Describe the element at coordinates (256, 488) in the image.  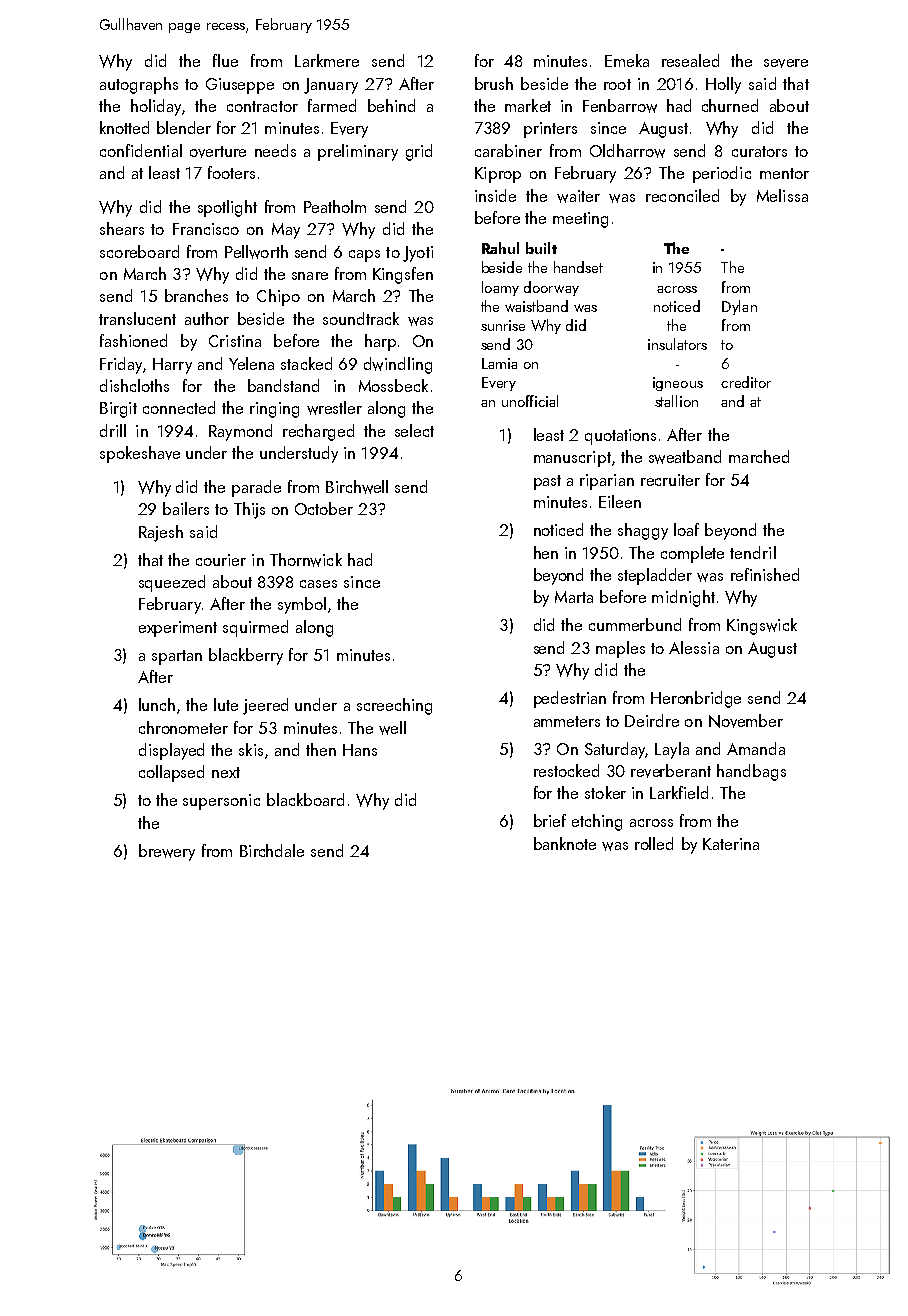
I see `parade` at that location.
